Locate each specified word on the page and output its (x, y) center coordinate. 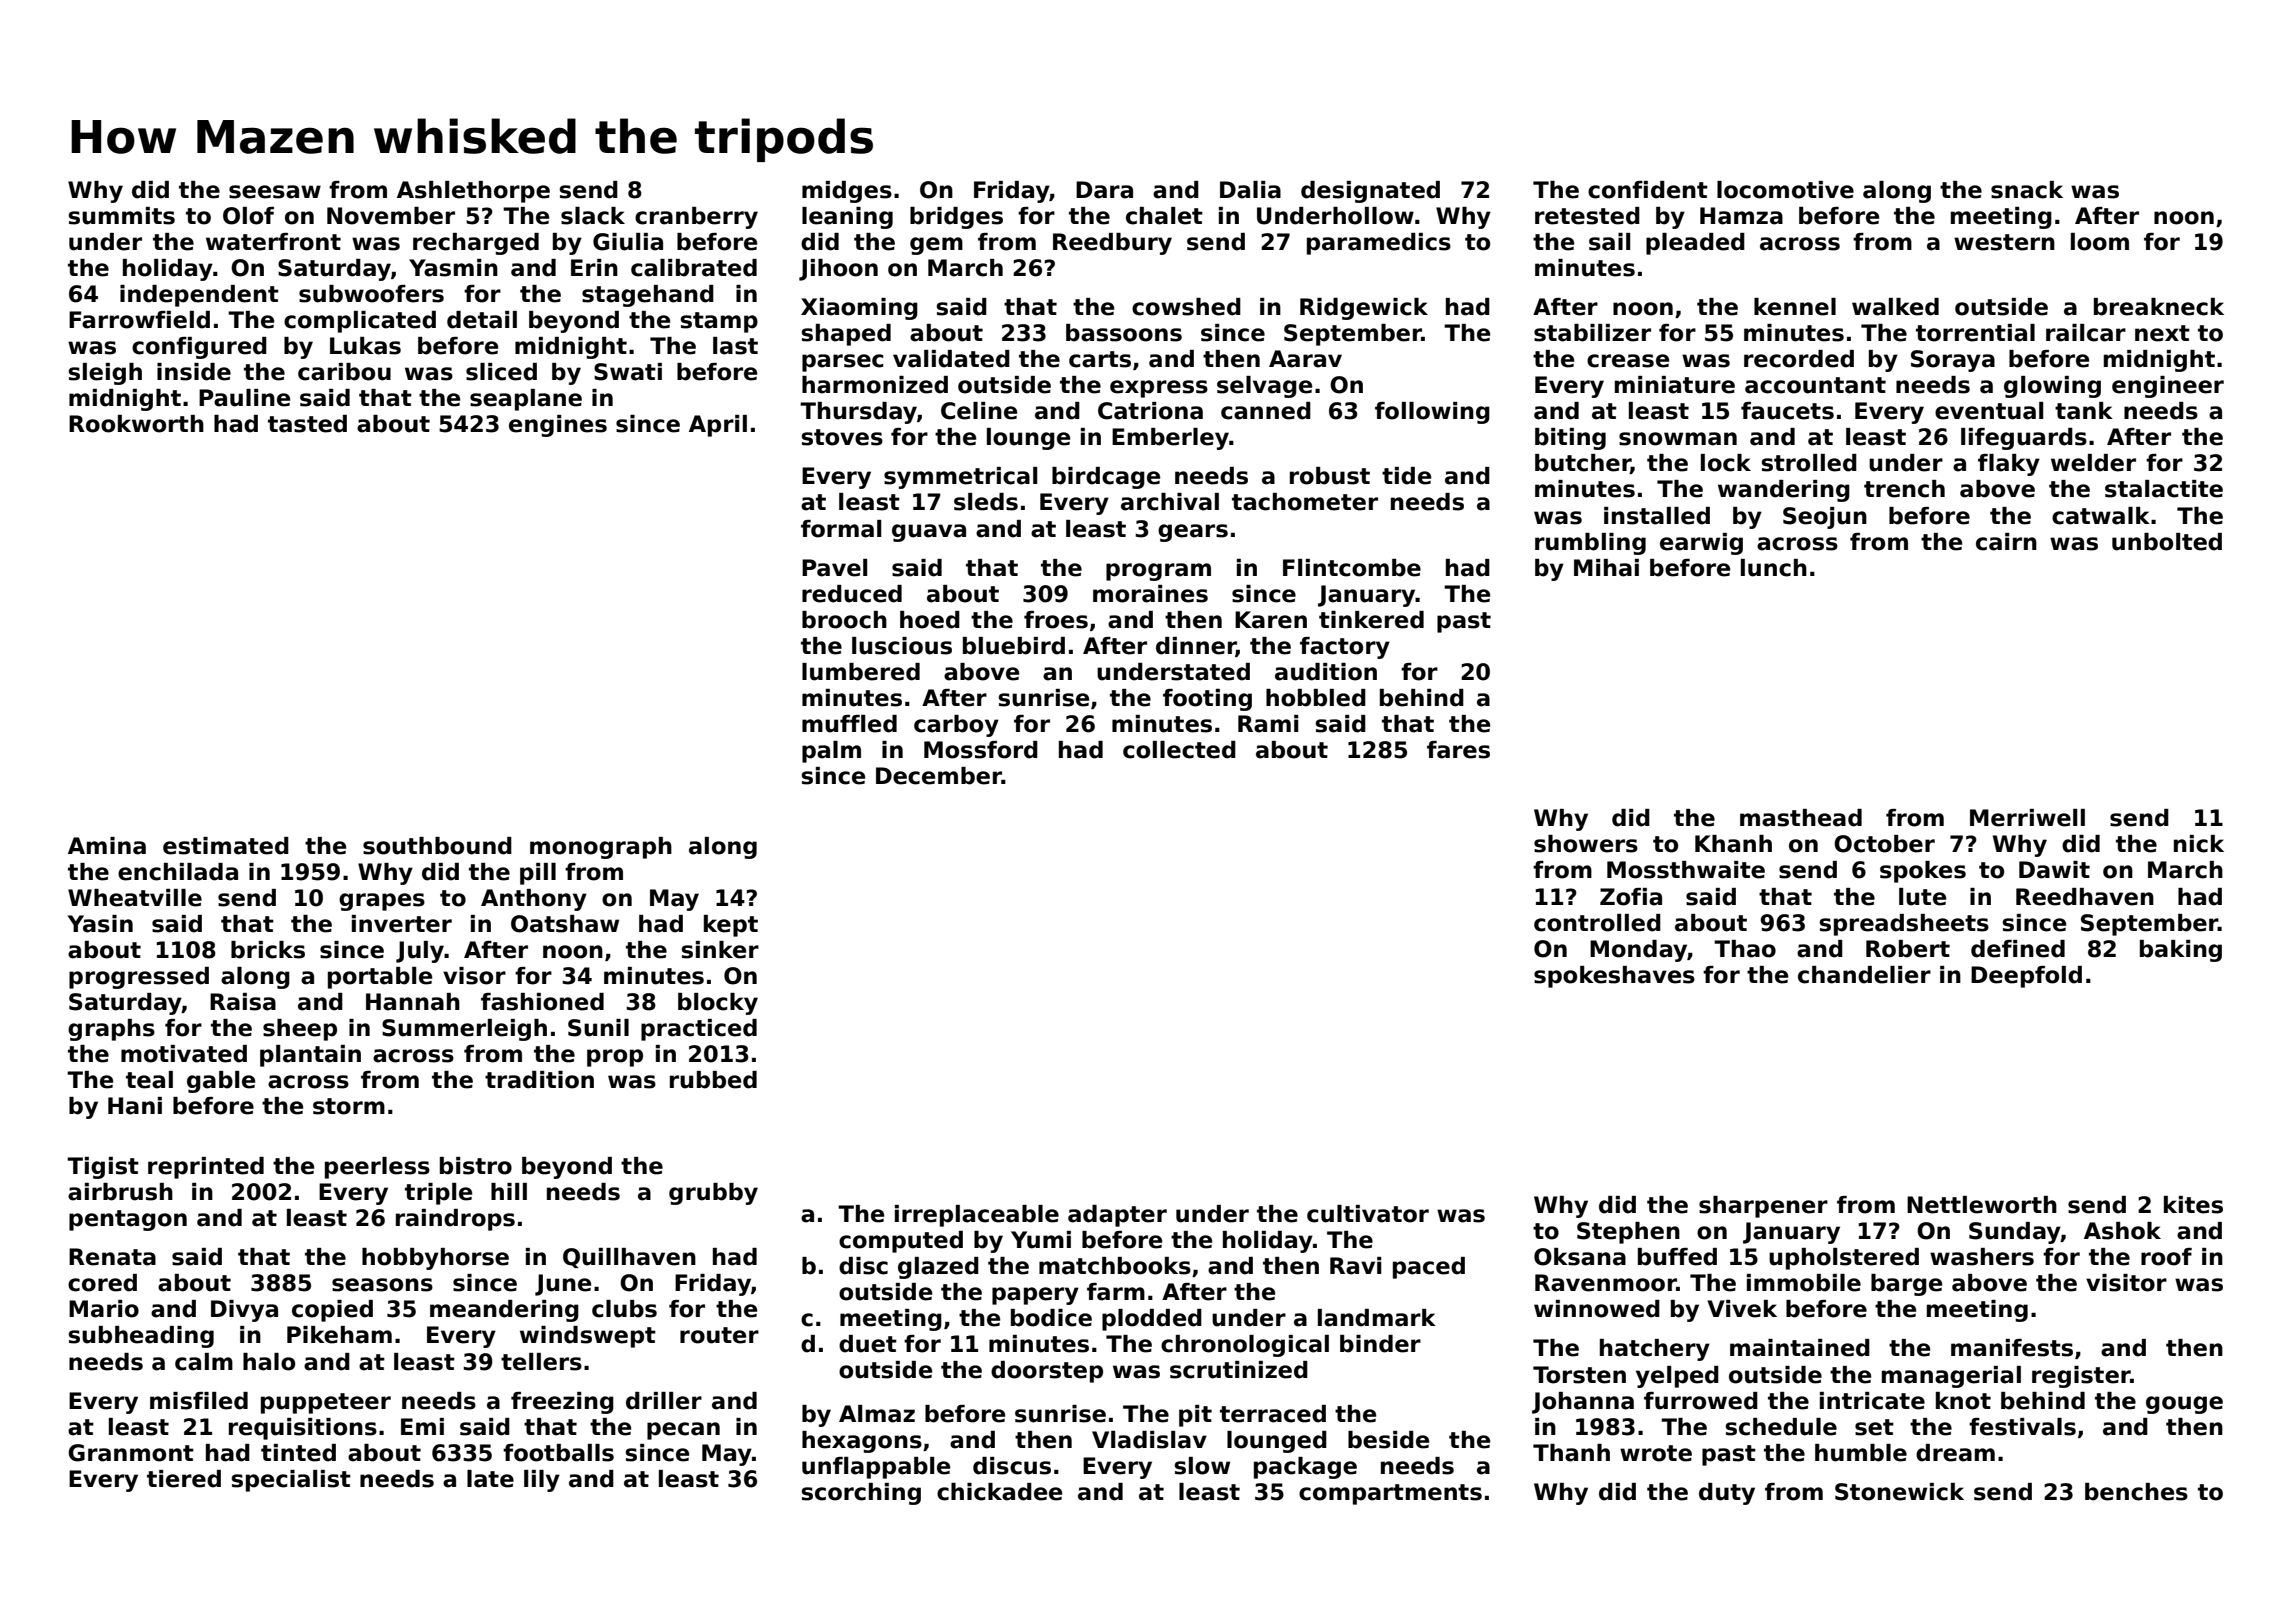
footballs (558, 1453)
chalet (1164, 216)
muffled (849, 724)
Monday (1638, 951)
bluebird (1014, 646)
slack (593, 216)
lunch (1774, 568)
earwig (1701, 544)
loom (2100, 242)
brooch (844, 620)
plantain (310, 1056)
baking (2181, 951)
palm (831, 752)
